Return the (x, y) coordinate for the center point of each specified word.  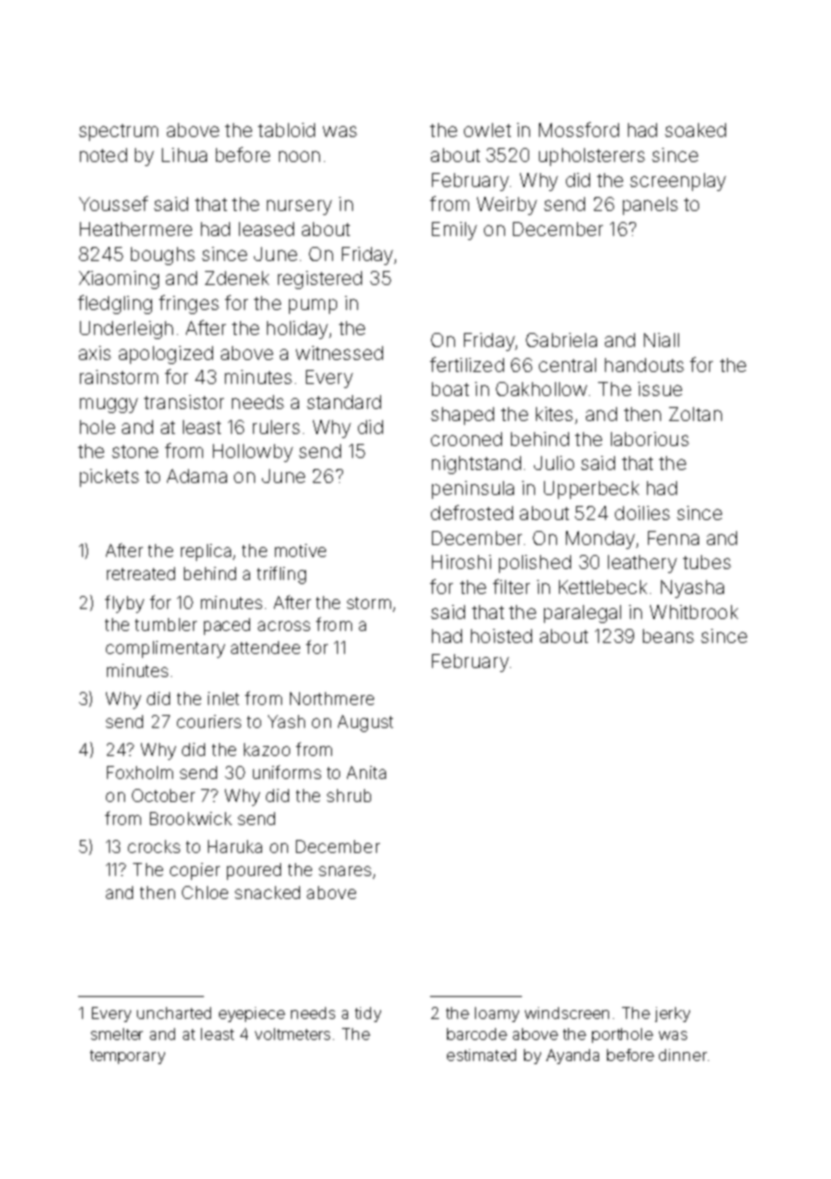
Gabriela (561, 340)
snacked (267, 892)
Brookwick (191, 818)
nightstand (476, 465)
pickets (109, 478)
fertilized (467, 364)
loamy (497, 1014)
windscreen (567, 1013)
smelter (117, 1034)
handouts (644, 365)
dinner (683, 1055)
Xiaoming (119, 280)
